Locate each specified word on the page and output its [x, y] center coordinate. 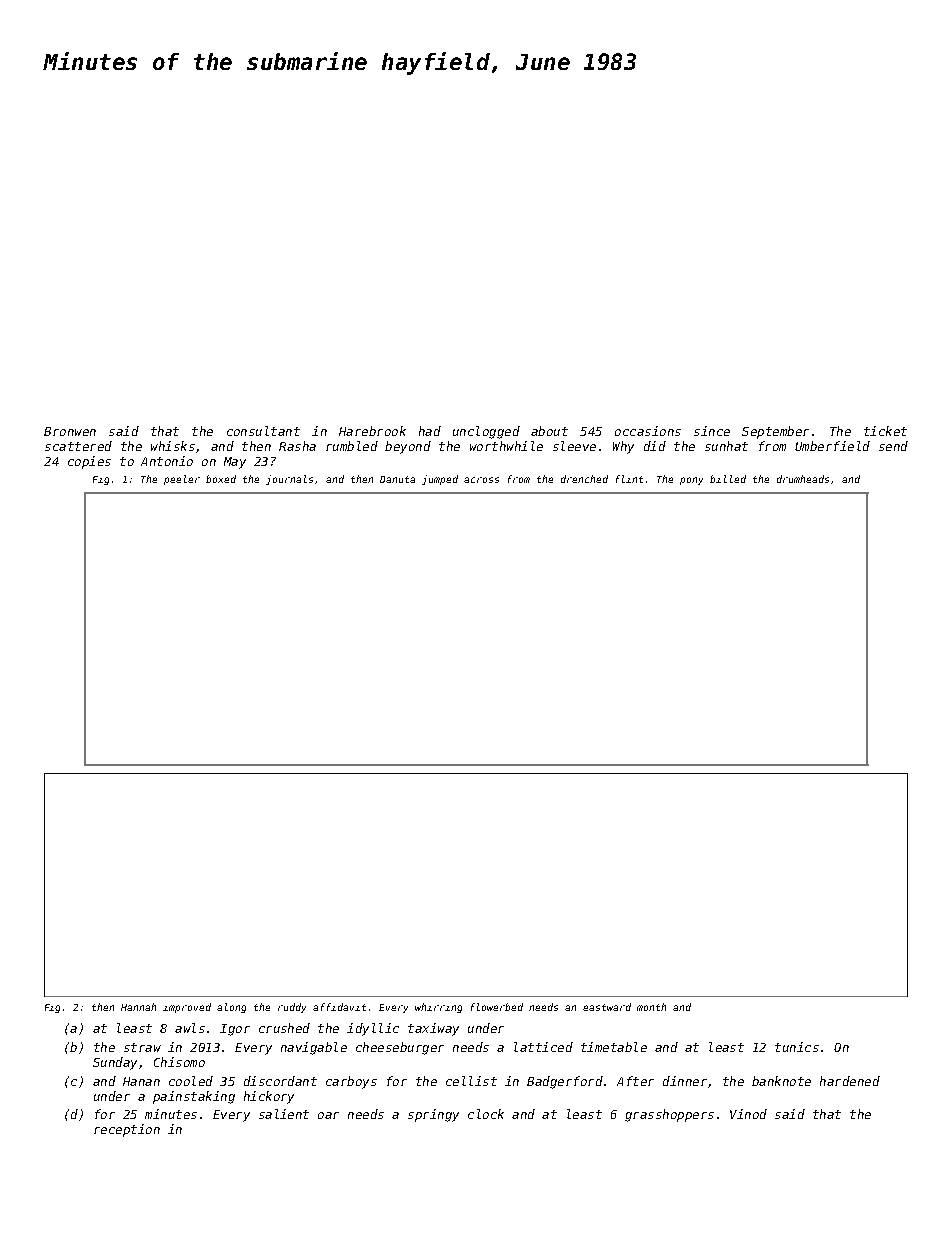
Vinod [748, 1114]
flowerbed [497, 1007]
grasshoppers [669, 1115]
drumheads [803, 479]
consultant [263, 431]
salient [284, 1114]
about [549, 431]
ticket [885, 431]
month [651, 1007]
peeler [182, 480]
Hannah [138, 1007]
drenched [584, 479]
